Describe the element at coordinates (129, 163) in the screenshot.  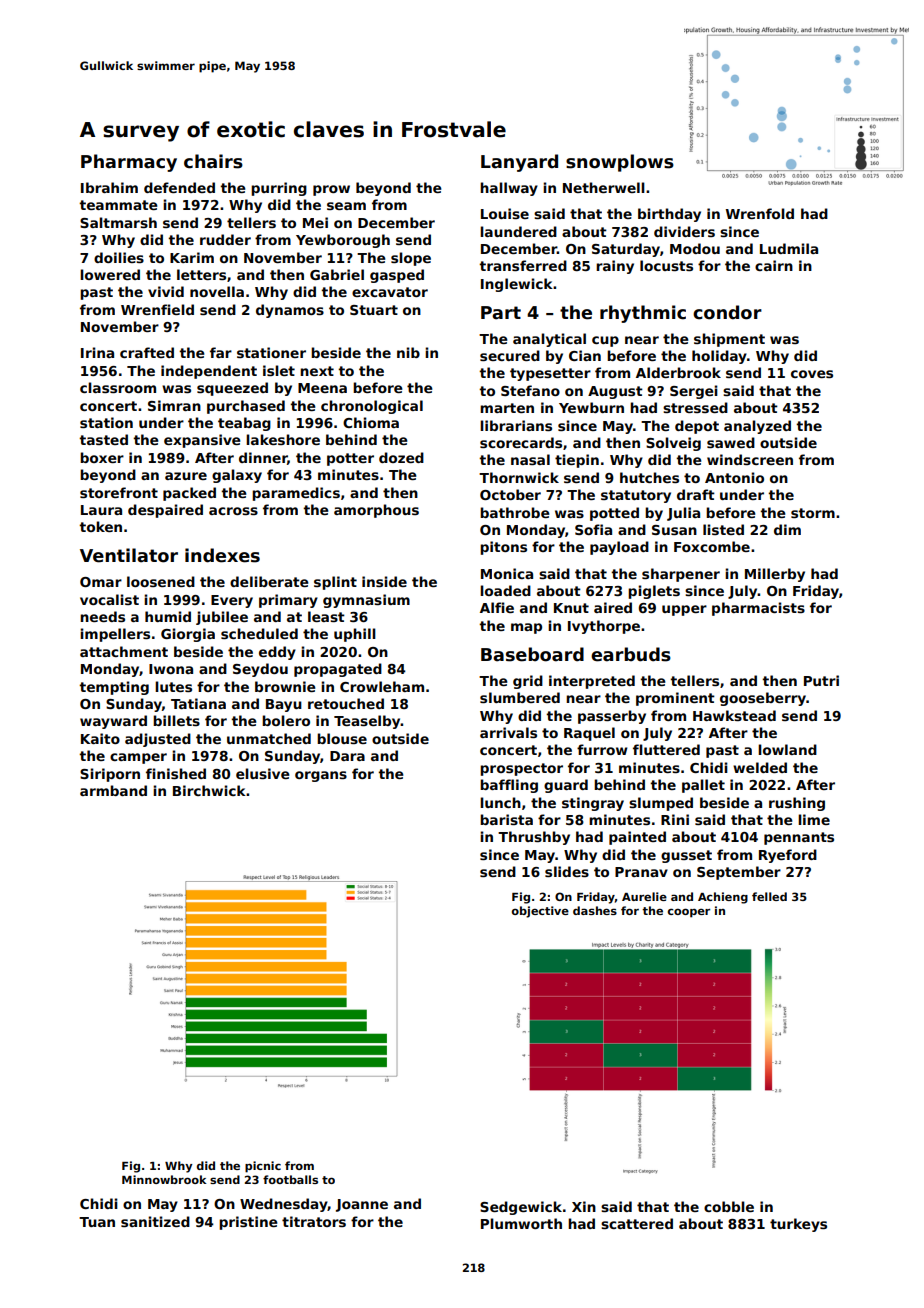
I see `Pharmacy` at that location.
